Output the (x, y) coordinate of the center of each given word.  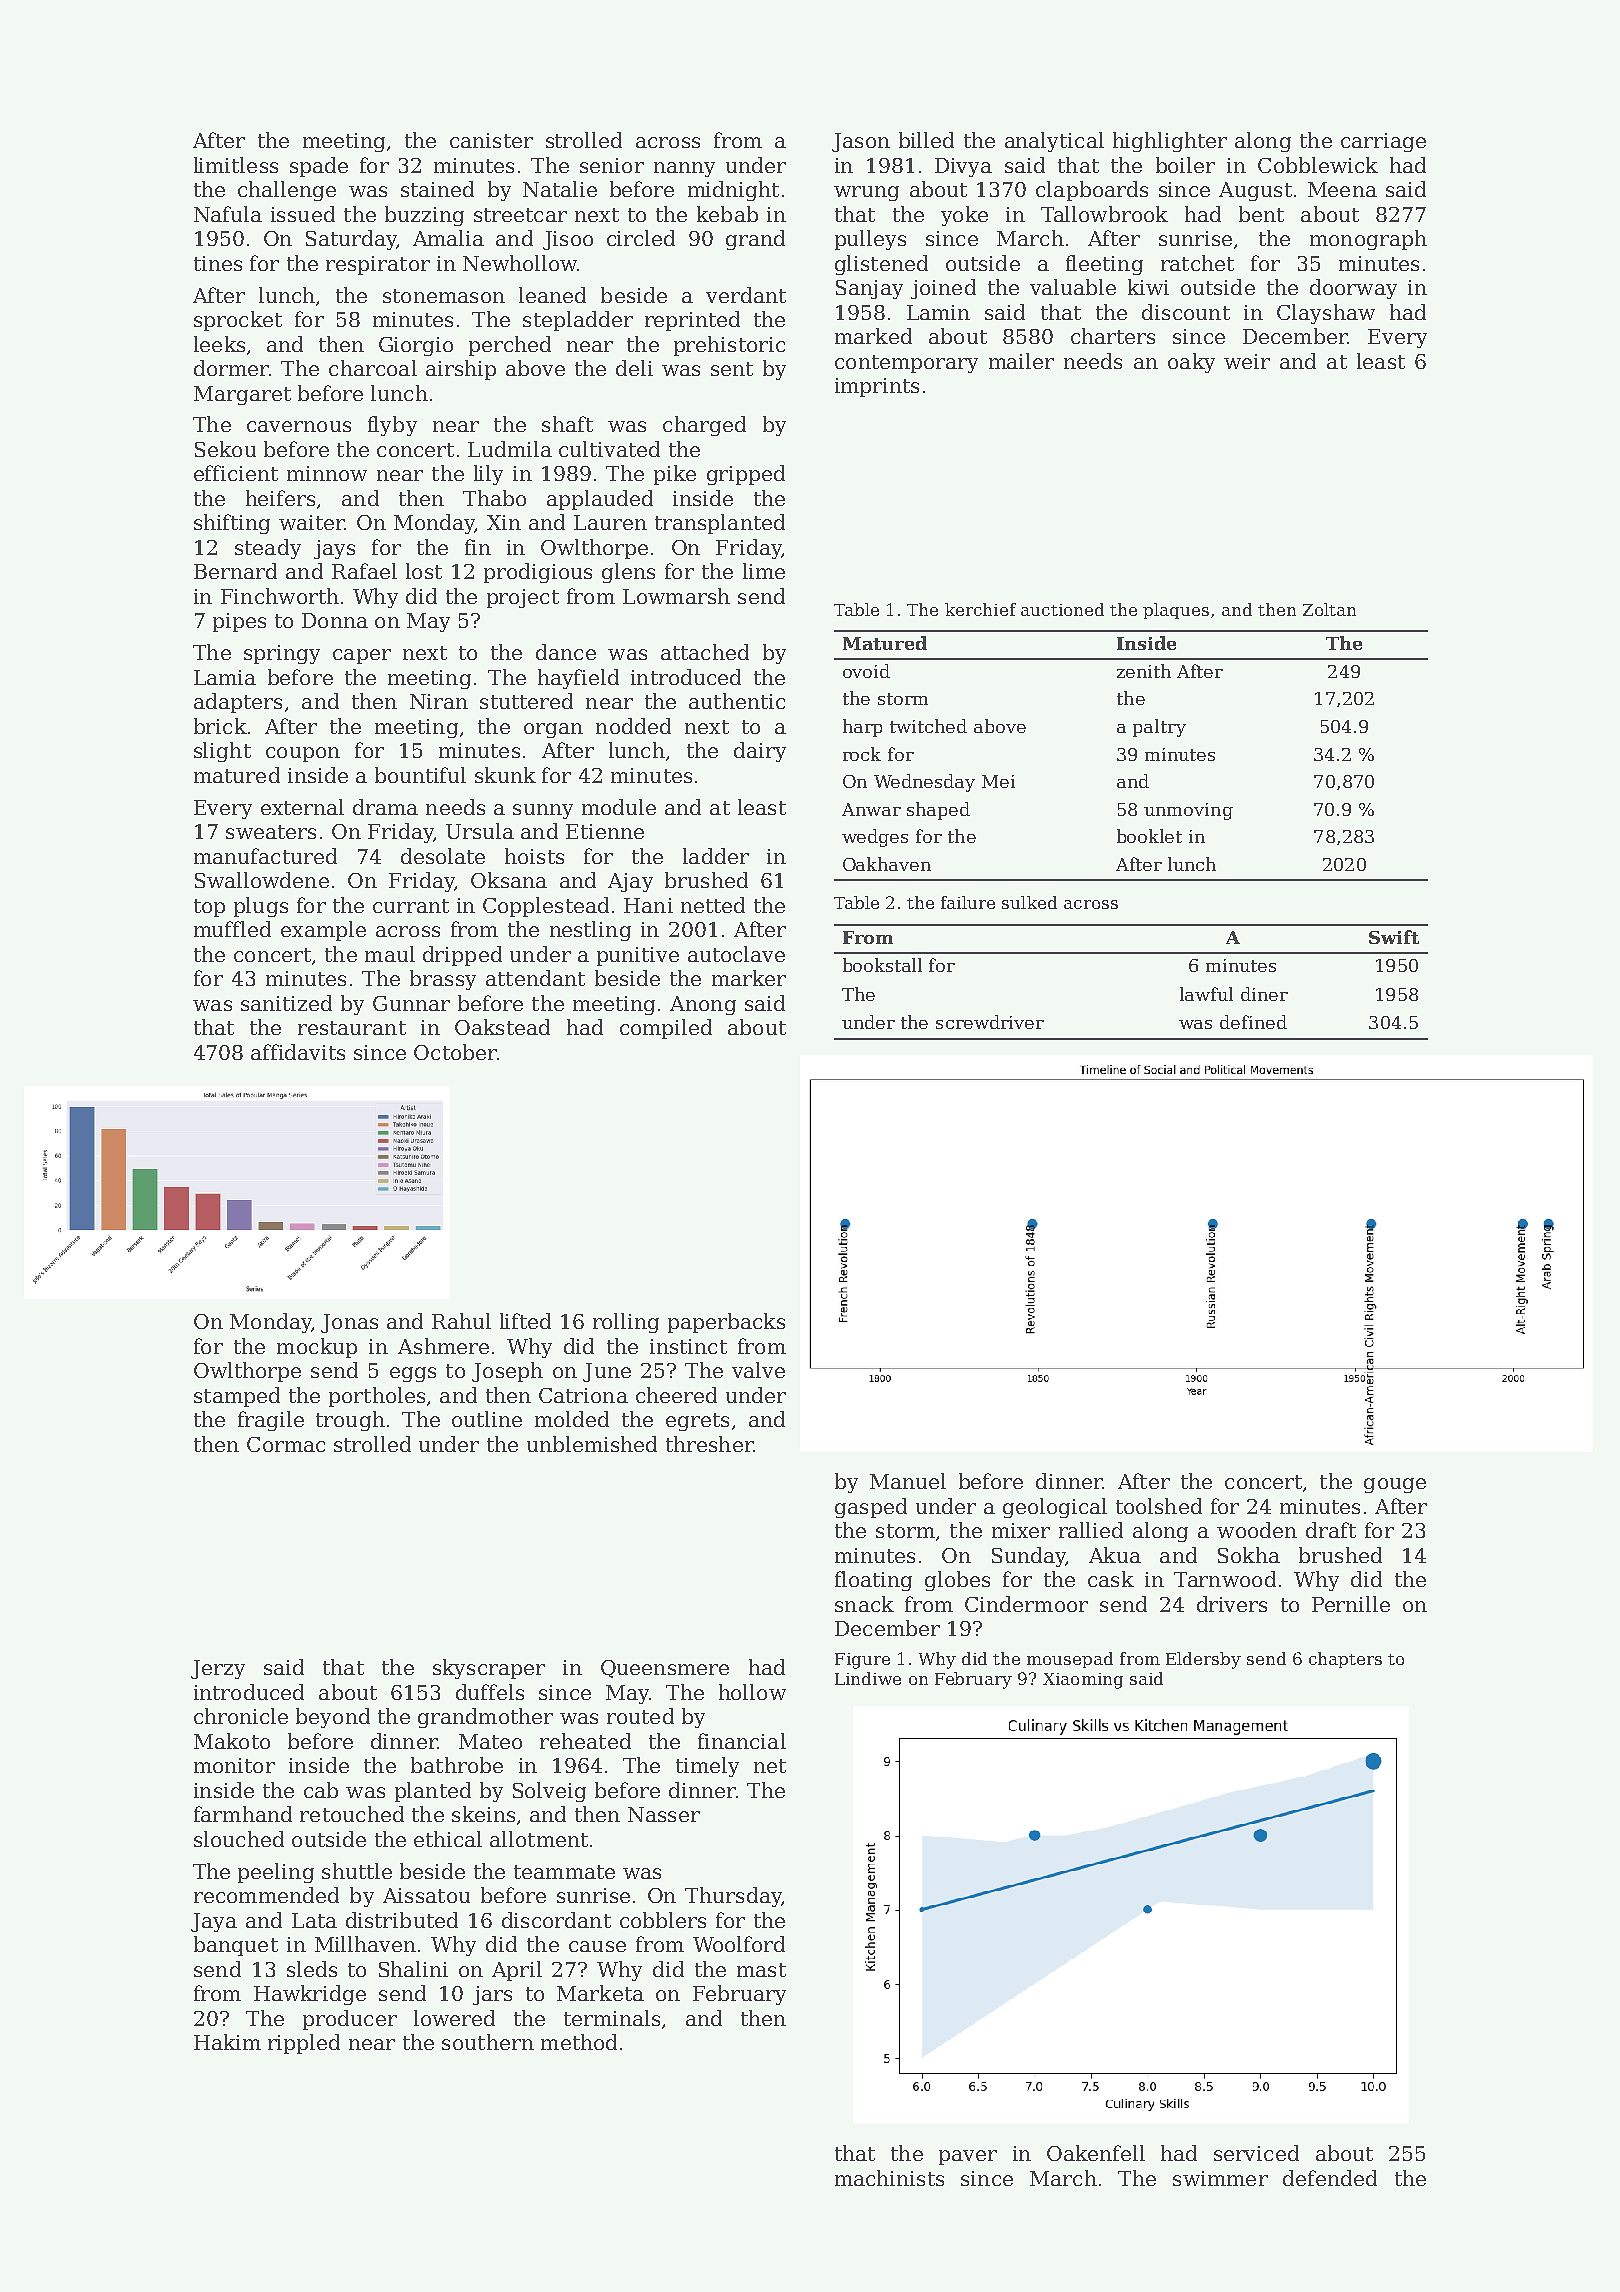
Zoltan (1329, 609)
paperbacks (726, 1323)
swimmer (1220, 2178)
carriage (1383, 142)
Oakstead (502, 1027)
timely (707, 1767)
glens (628, 573)
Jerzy (218, 1669)
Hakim (227, 2042)
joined (943, 289)
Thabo (494, 498)
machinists (889, 2178)
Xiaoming (1083, 1681)
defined (1253, 1022)
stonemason (444, 296)
